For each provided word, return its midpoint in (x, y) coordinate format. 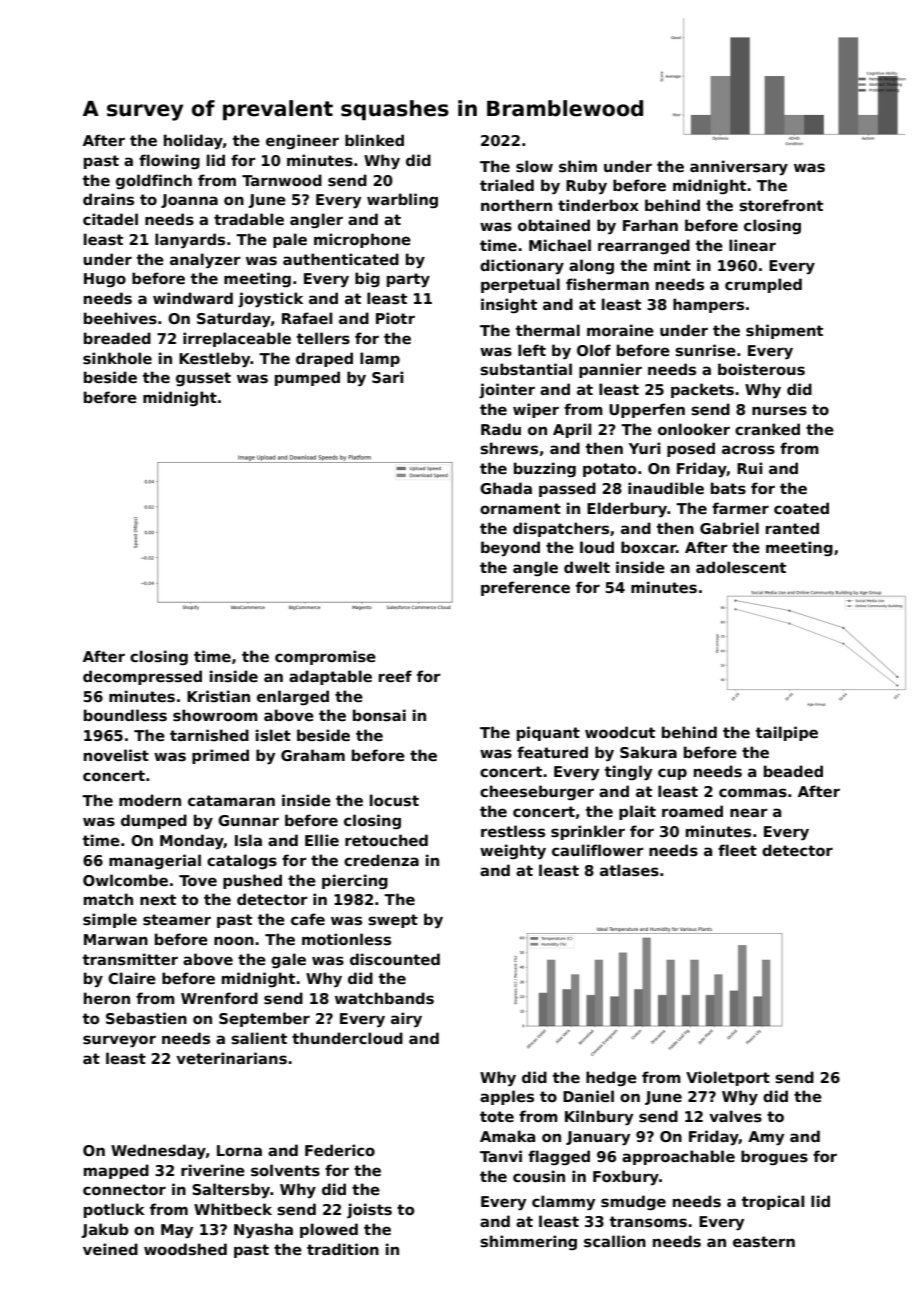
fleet (737, 850)
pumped (307, 378)
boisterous (761, 369)
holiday (193, 142)
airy (406, 1020)
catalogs (242, 861)
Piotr (395, 318)
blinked (374, 140)
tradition (343, 1249)
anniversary (739, 168)
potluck (114, 1210)
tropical (773, 1202)
